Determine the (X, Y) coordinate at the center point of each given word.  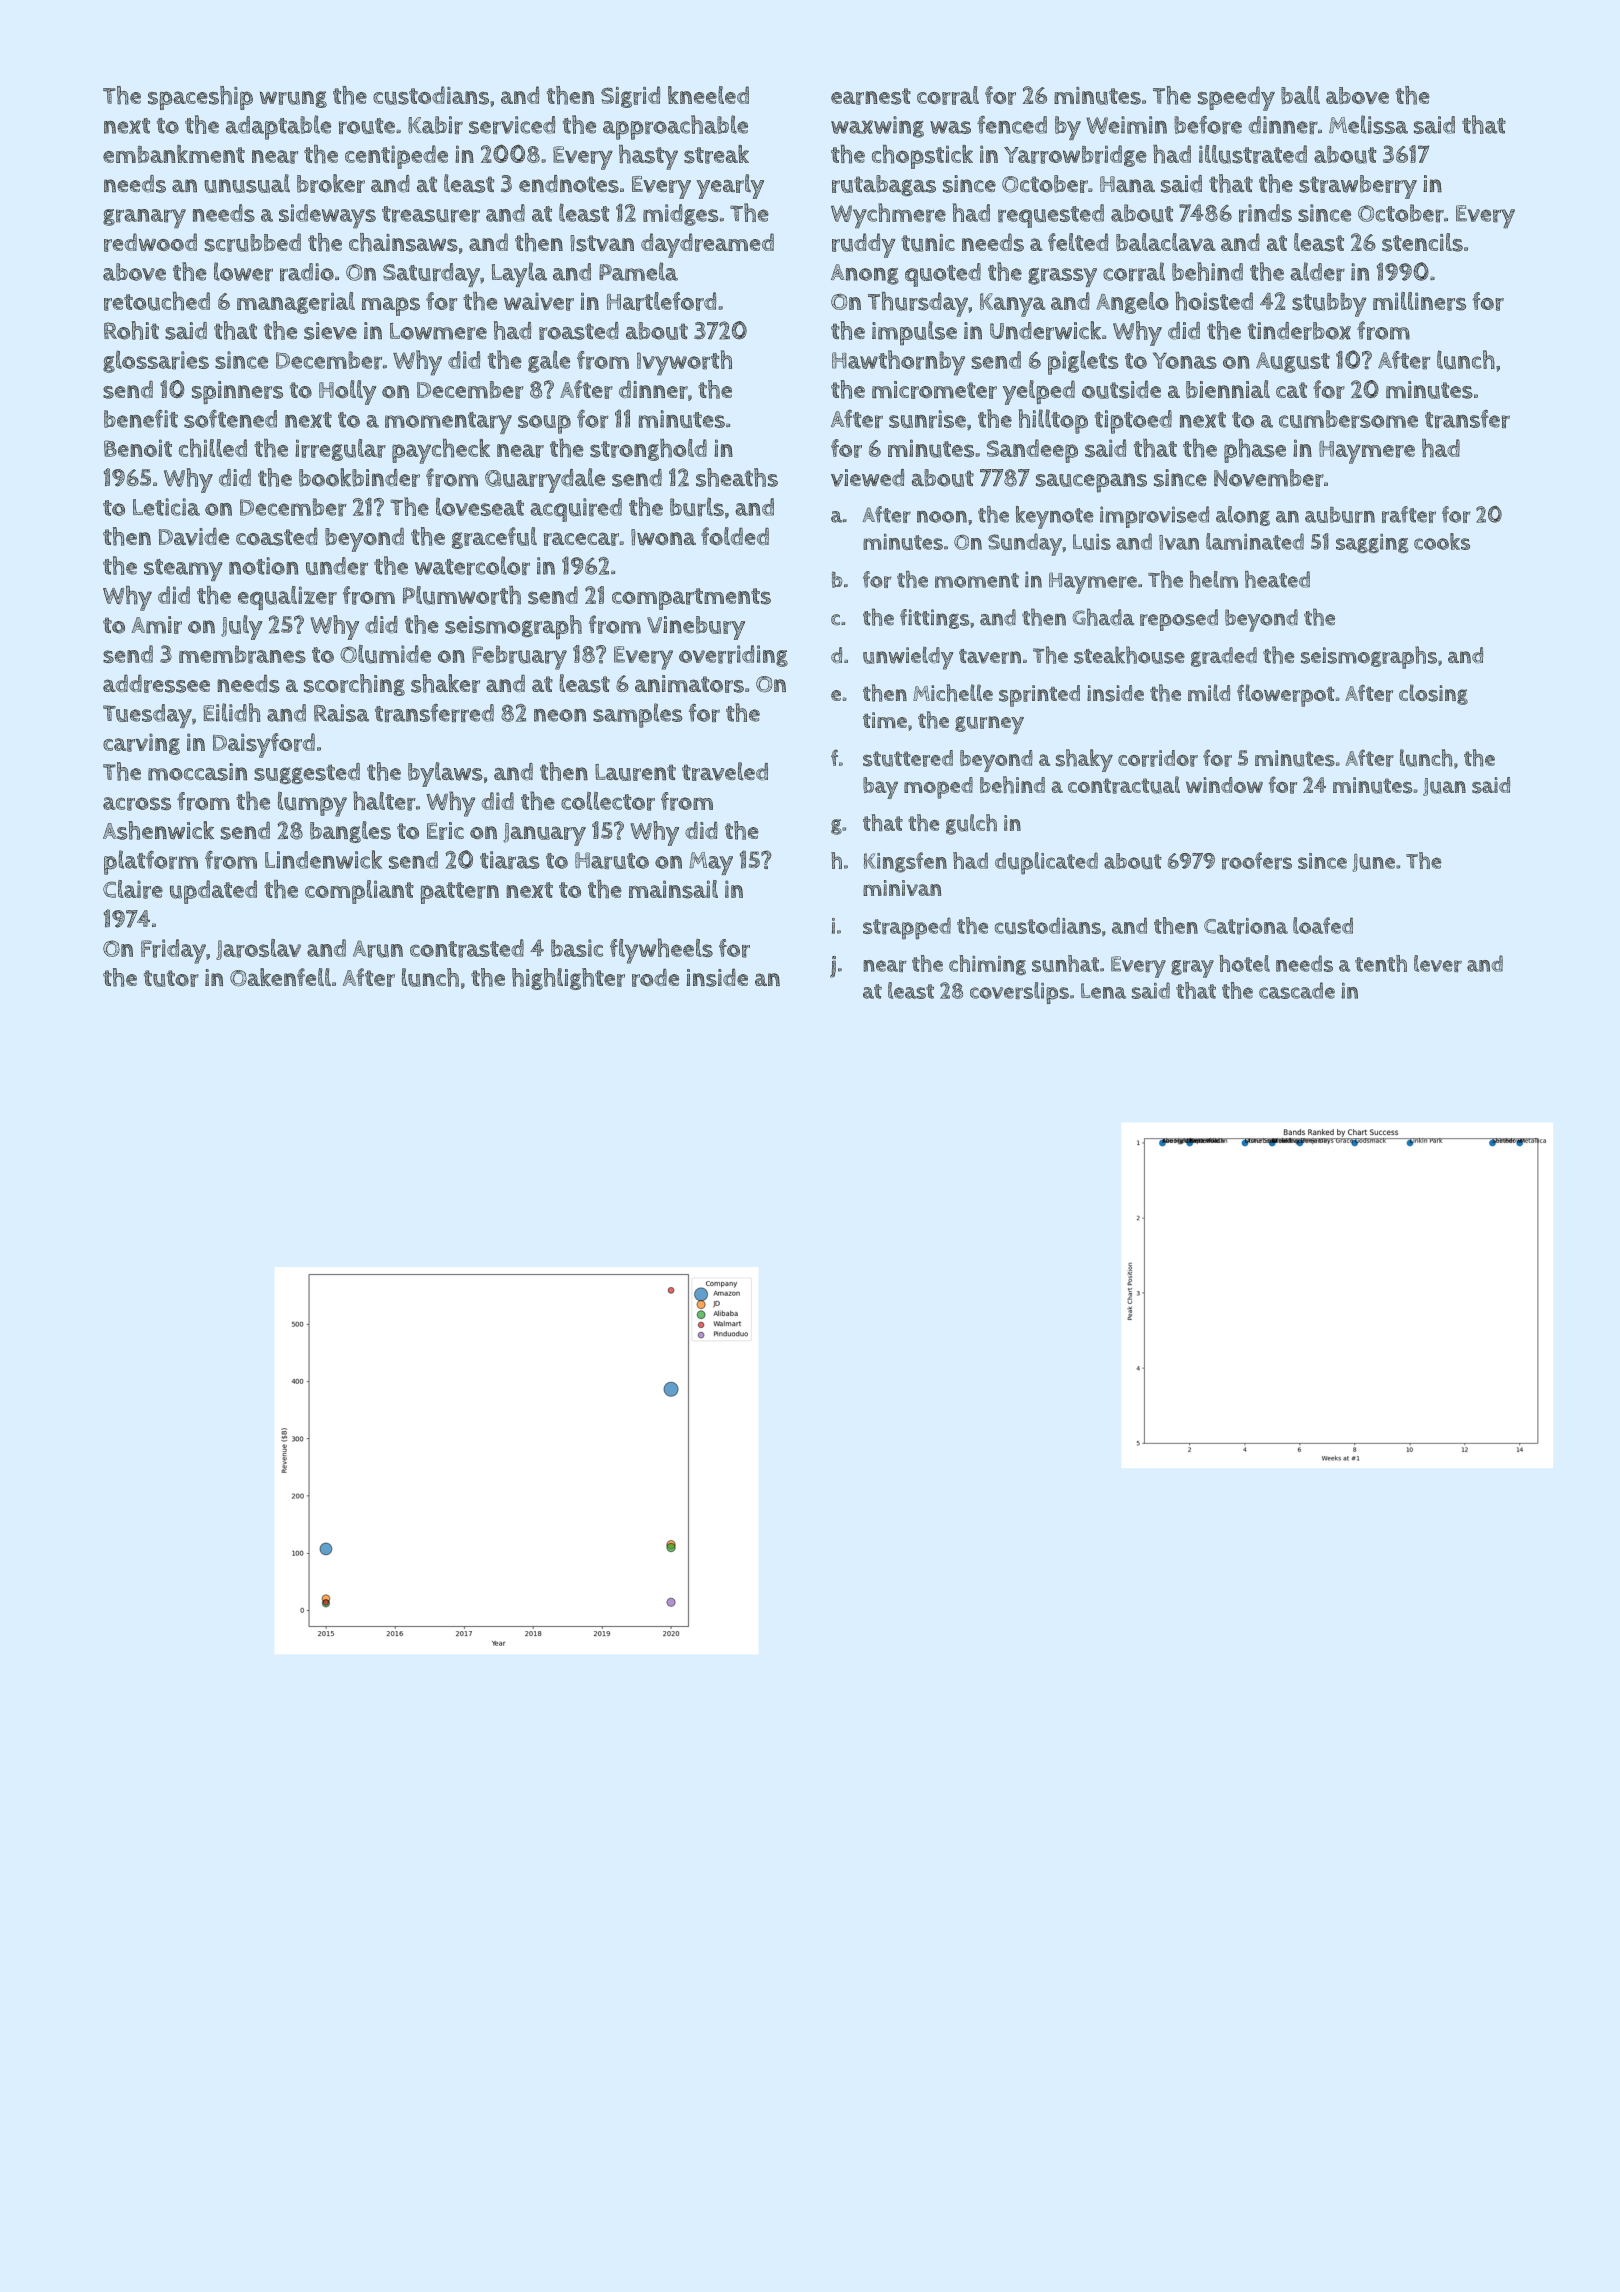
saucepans (1091, 483)
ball (1300, 95)
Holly (348, 392)
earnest (871, 96)
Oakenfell (280, 977)
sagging (1372, 544)
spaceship (200, 98)
